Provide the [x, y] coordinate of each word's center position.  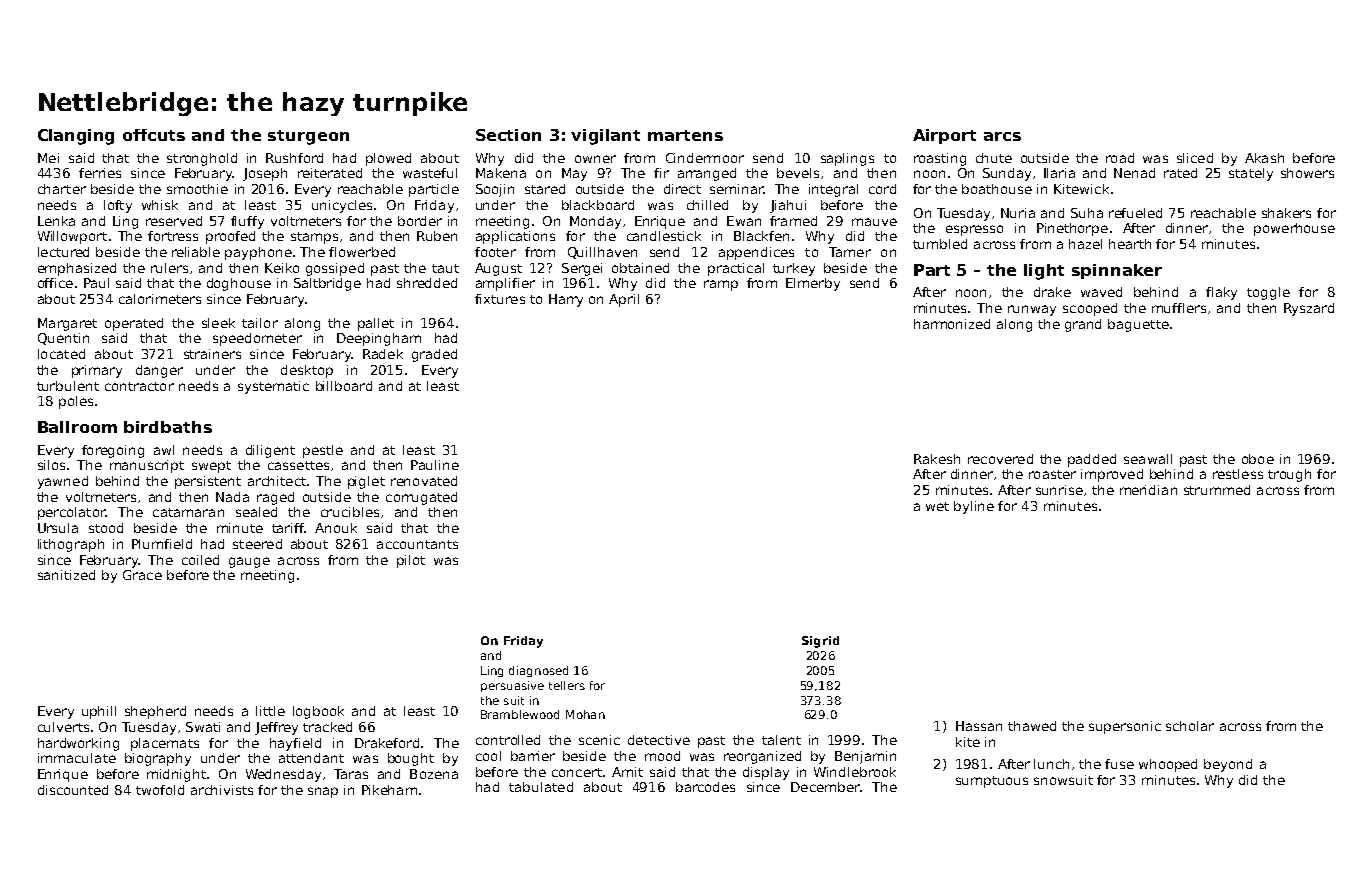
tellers [567, 685]
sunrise [1059, 490]
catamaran [188, 512]
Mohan [585, 714]
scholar [1190, 726]
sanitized [66, 575]
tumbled [940, 244]
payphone [258, 253]
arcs [1002, 136]
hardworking [78, 744]
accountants [417, 544]
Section [508, 135]
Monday [595, 222]
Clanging [76, 137]
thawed [1032, 726]
